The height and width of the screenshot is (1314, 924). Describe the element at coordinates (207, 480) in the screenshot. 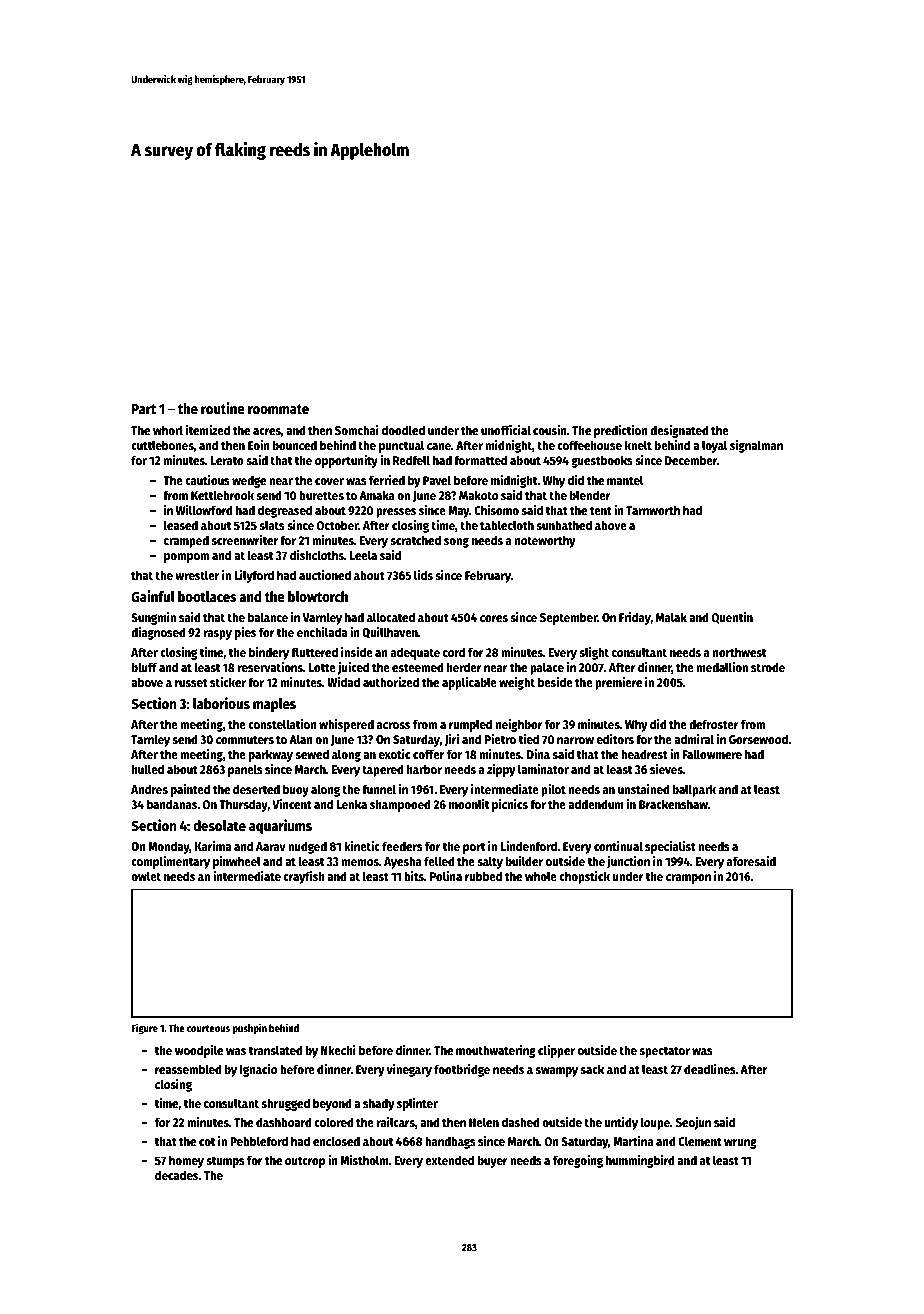

I see `cautious` at that location.
